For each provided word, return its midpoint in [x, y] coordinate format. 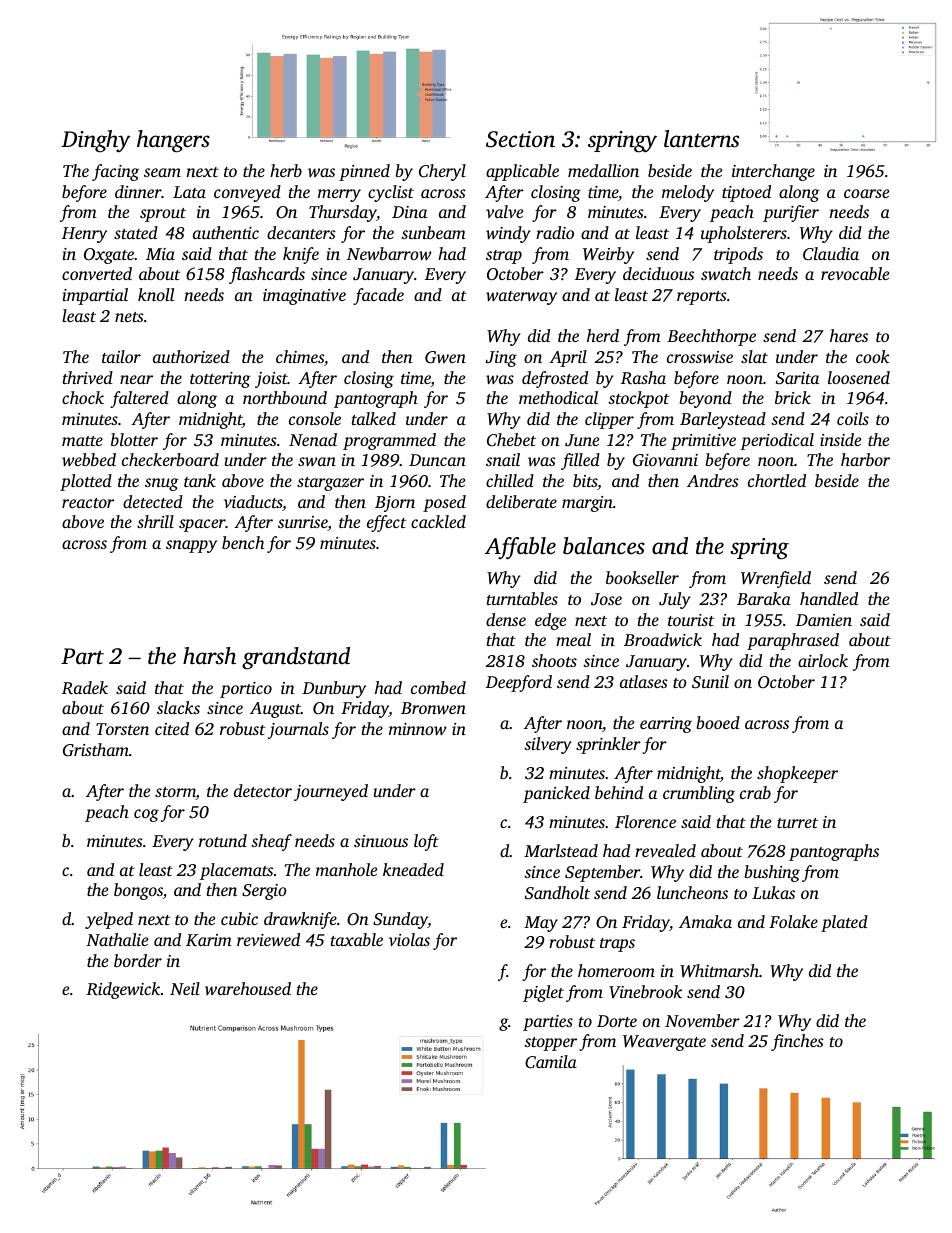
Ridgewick [123, 990]
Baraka [764, 598]
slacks [178, 707]
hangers [173, 141]
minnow [418, 729]
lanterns [701, 139]
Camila [551, 1062]
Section [520, 139]
